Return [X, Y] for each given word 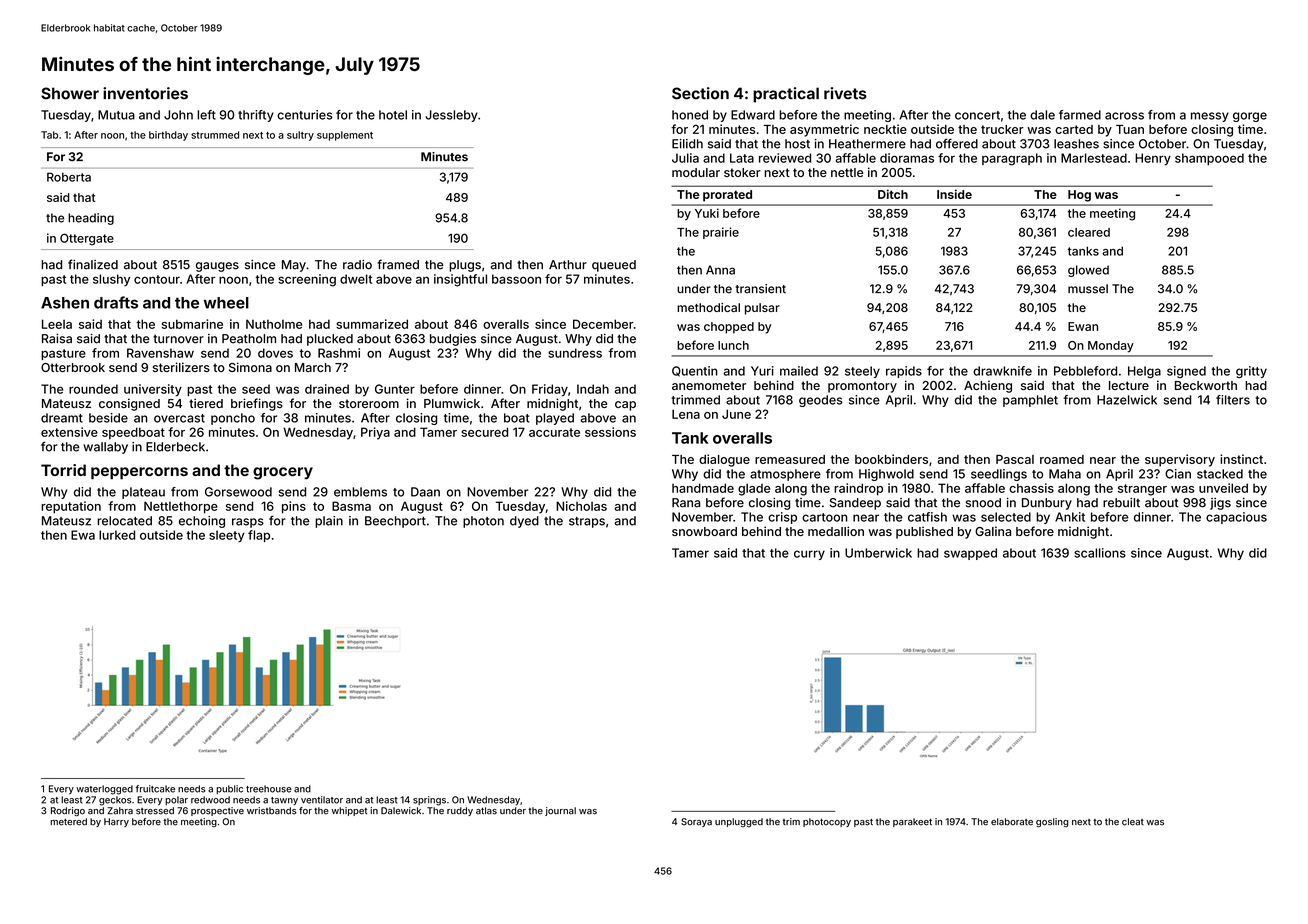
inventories [145, 93]
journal [560, 811]
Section [700, 93]
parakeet [912, 822]
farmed [1080, 115]
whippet [349, 811]
